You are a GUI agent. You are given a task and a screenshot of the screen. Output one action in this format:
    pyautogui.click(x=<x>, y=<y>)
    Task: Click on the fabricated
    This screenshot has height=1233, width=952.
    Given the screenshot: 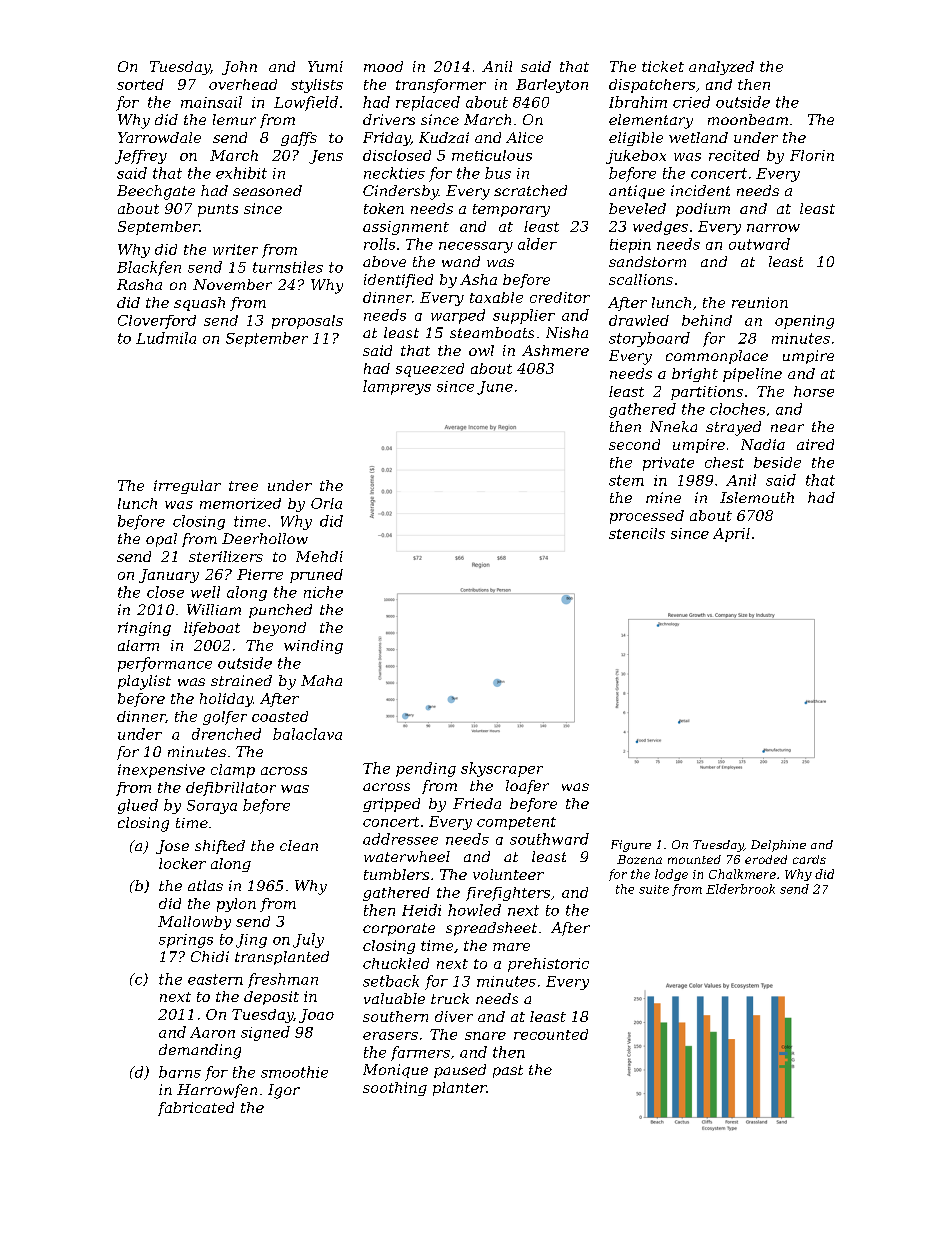 What is the action you would take?
    pyautogui.click(x=196, y=1109)
